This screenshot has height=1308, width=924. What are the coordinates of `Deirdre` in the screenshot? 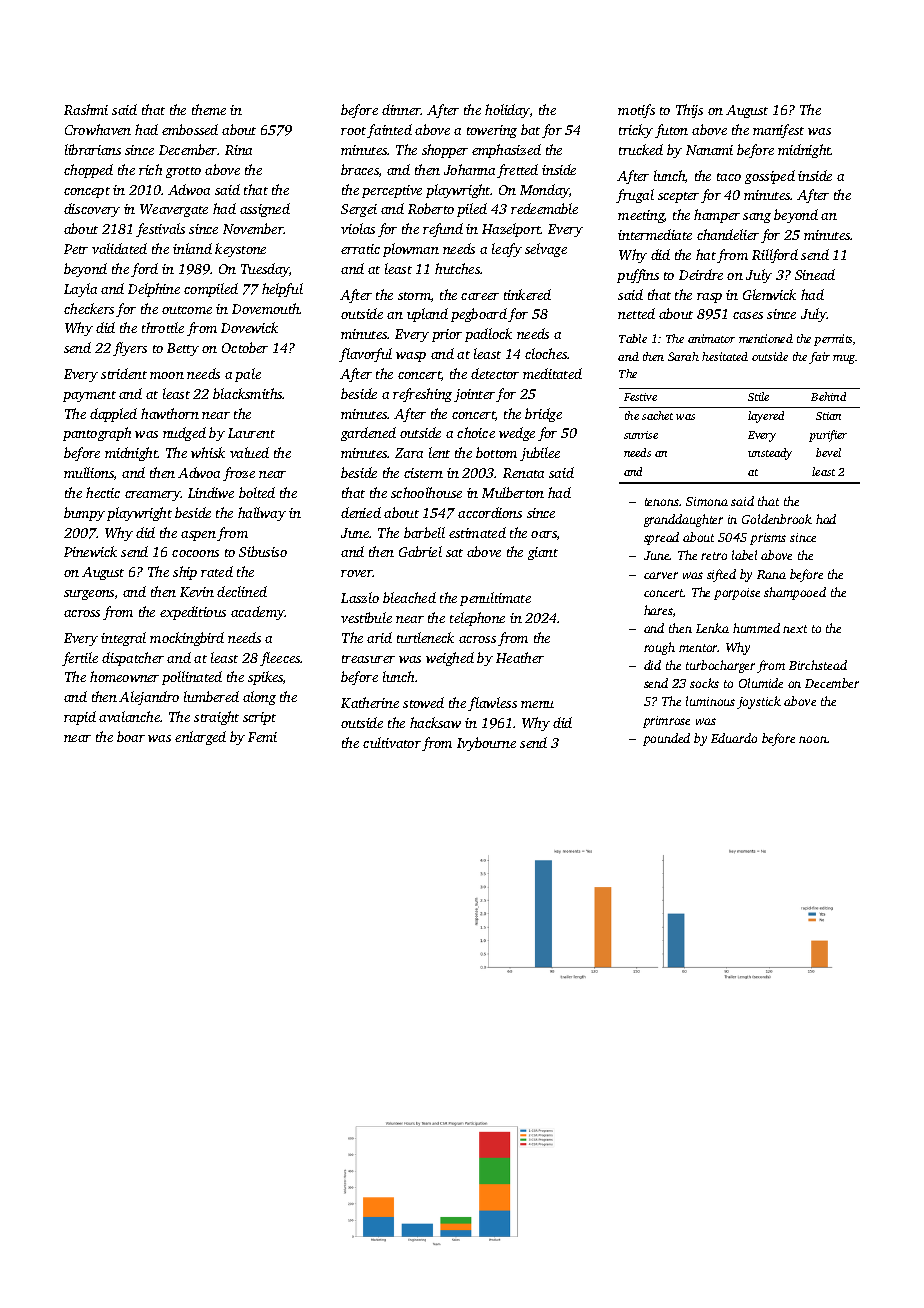 It's located at (701, 274).
